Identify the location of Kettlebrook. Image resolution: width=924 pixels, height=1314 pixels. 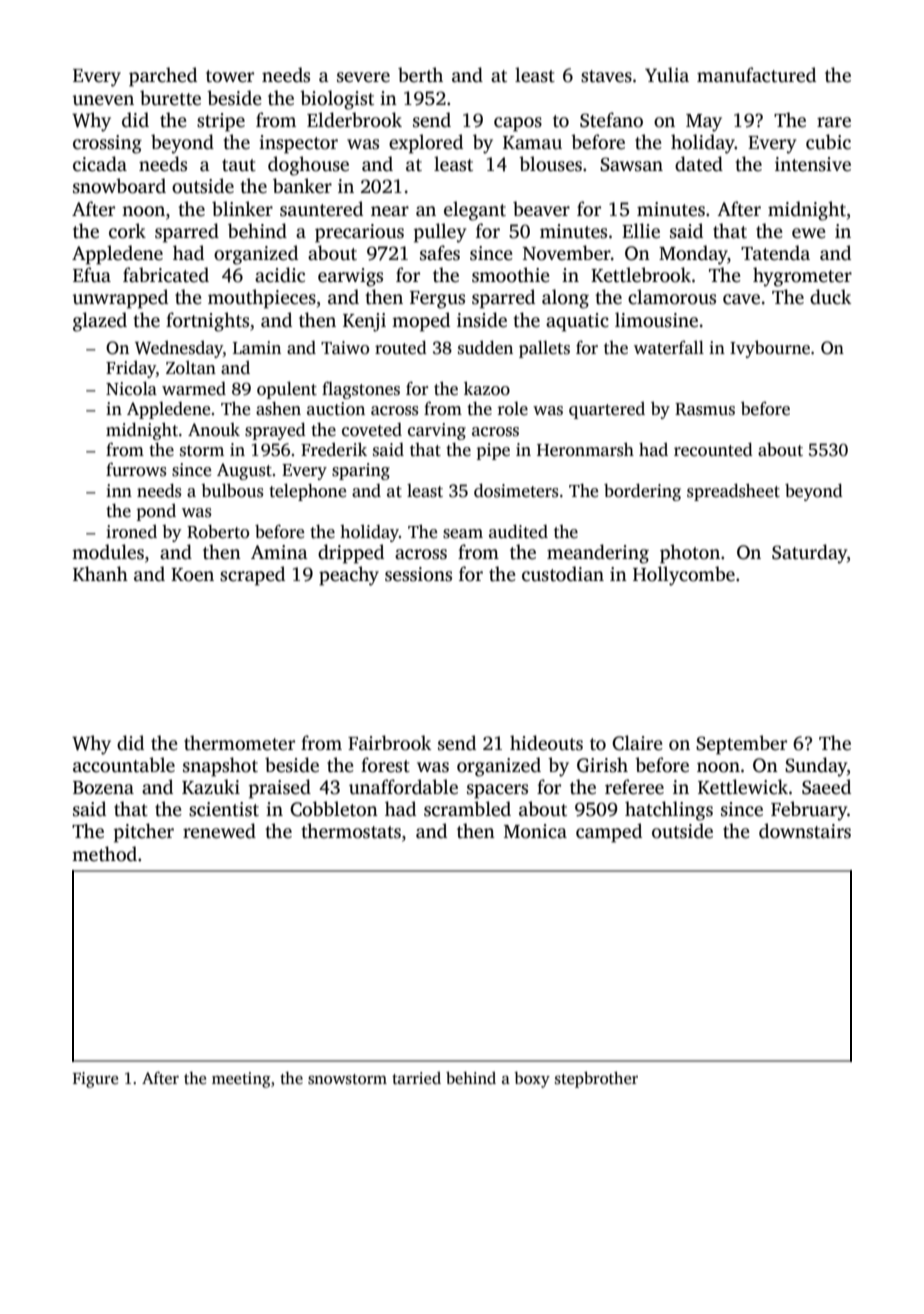
(641, 275).
